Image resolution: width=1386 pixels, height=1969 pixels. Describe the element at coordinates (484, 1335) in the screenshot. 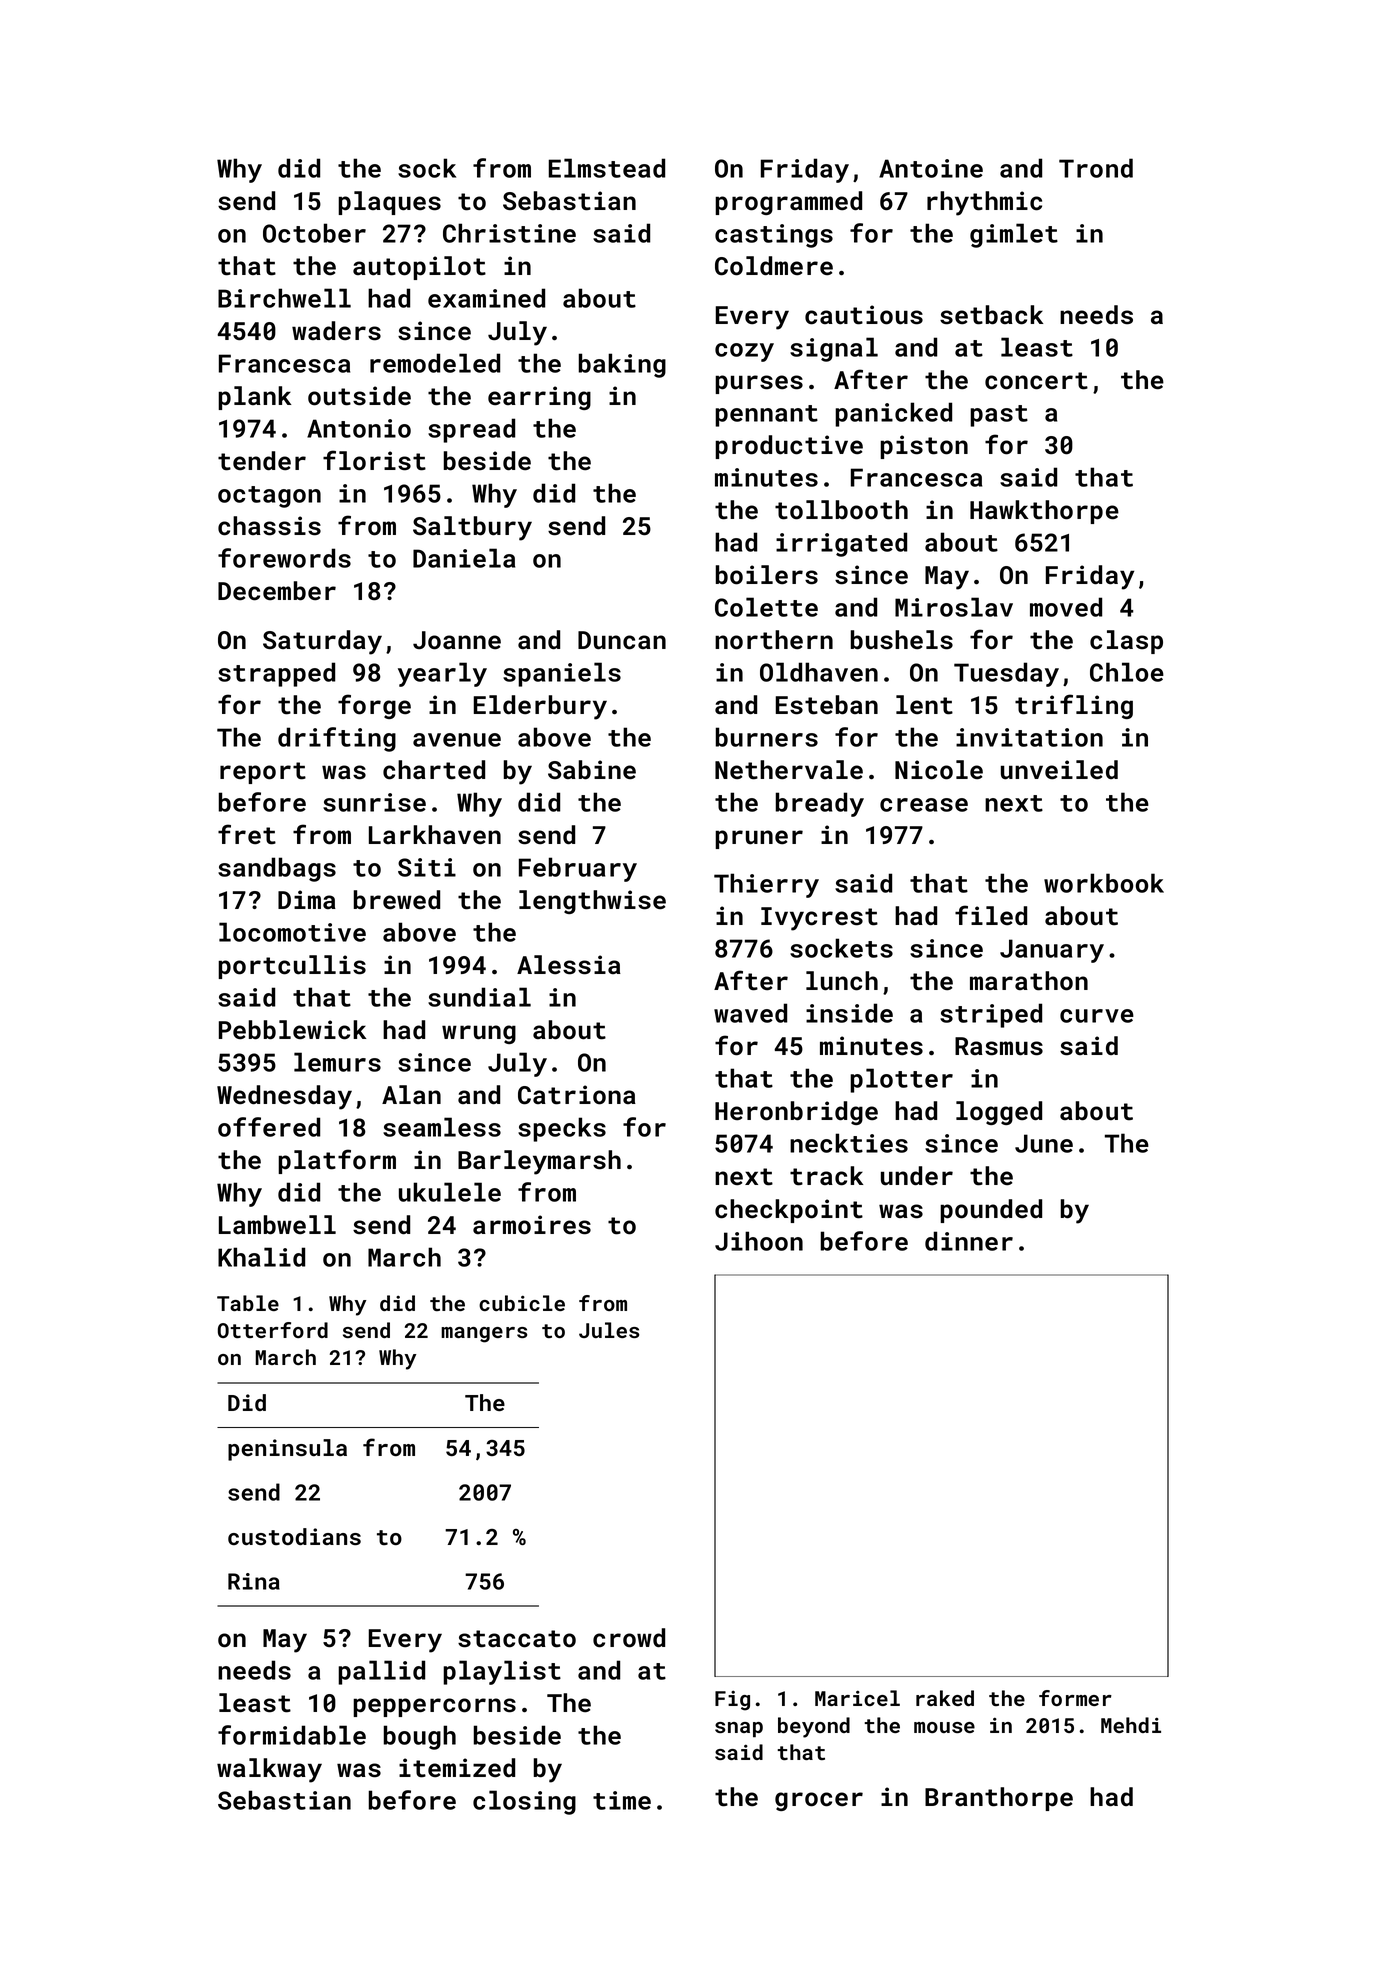

I see `mangers` at that location.
